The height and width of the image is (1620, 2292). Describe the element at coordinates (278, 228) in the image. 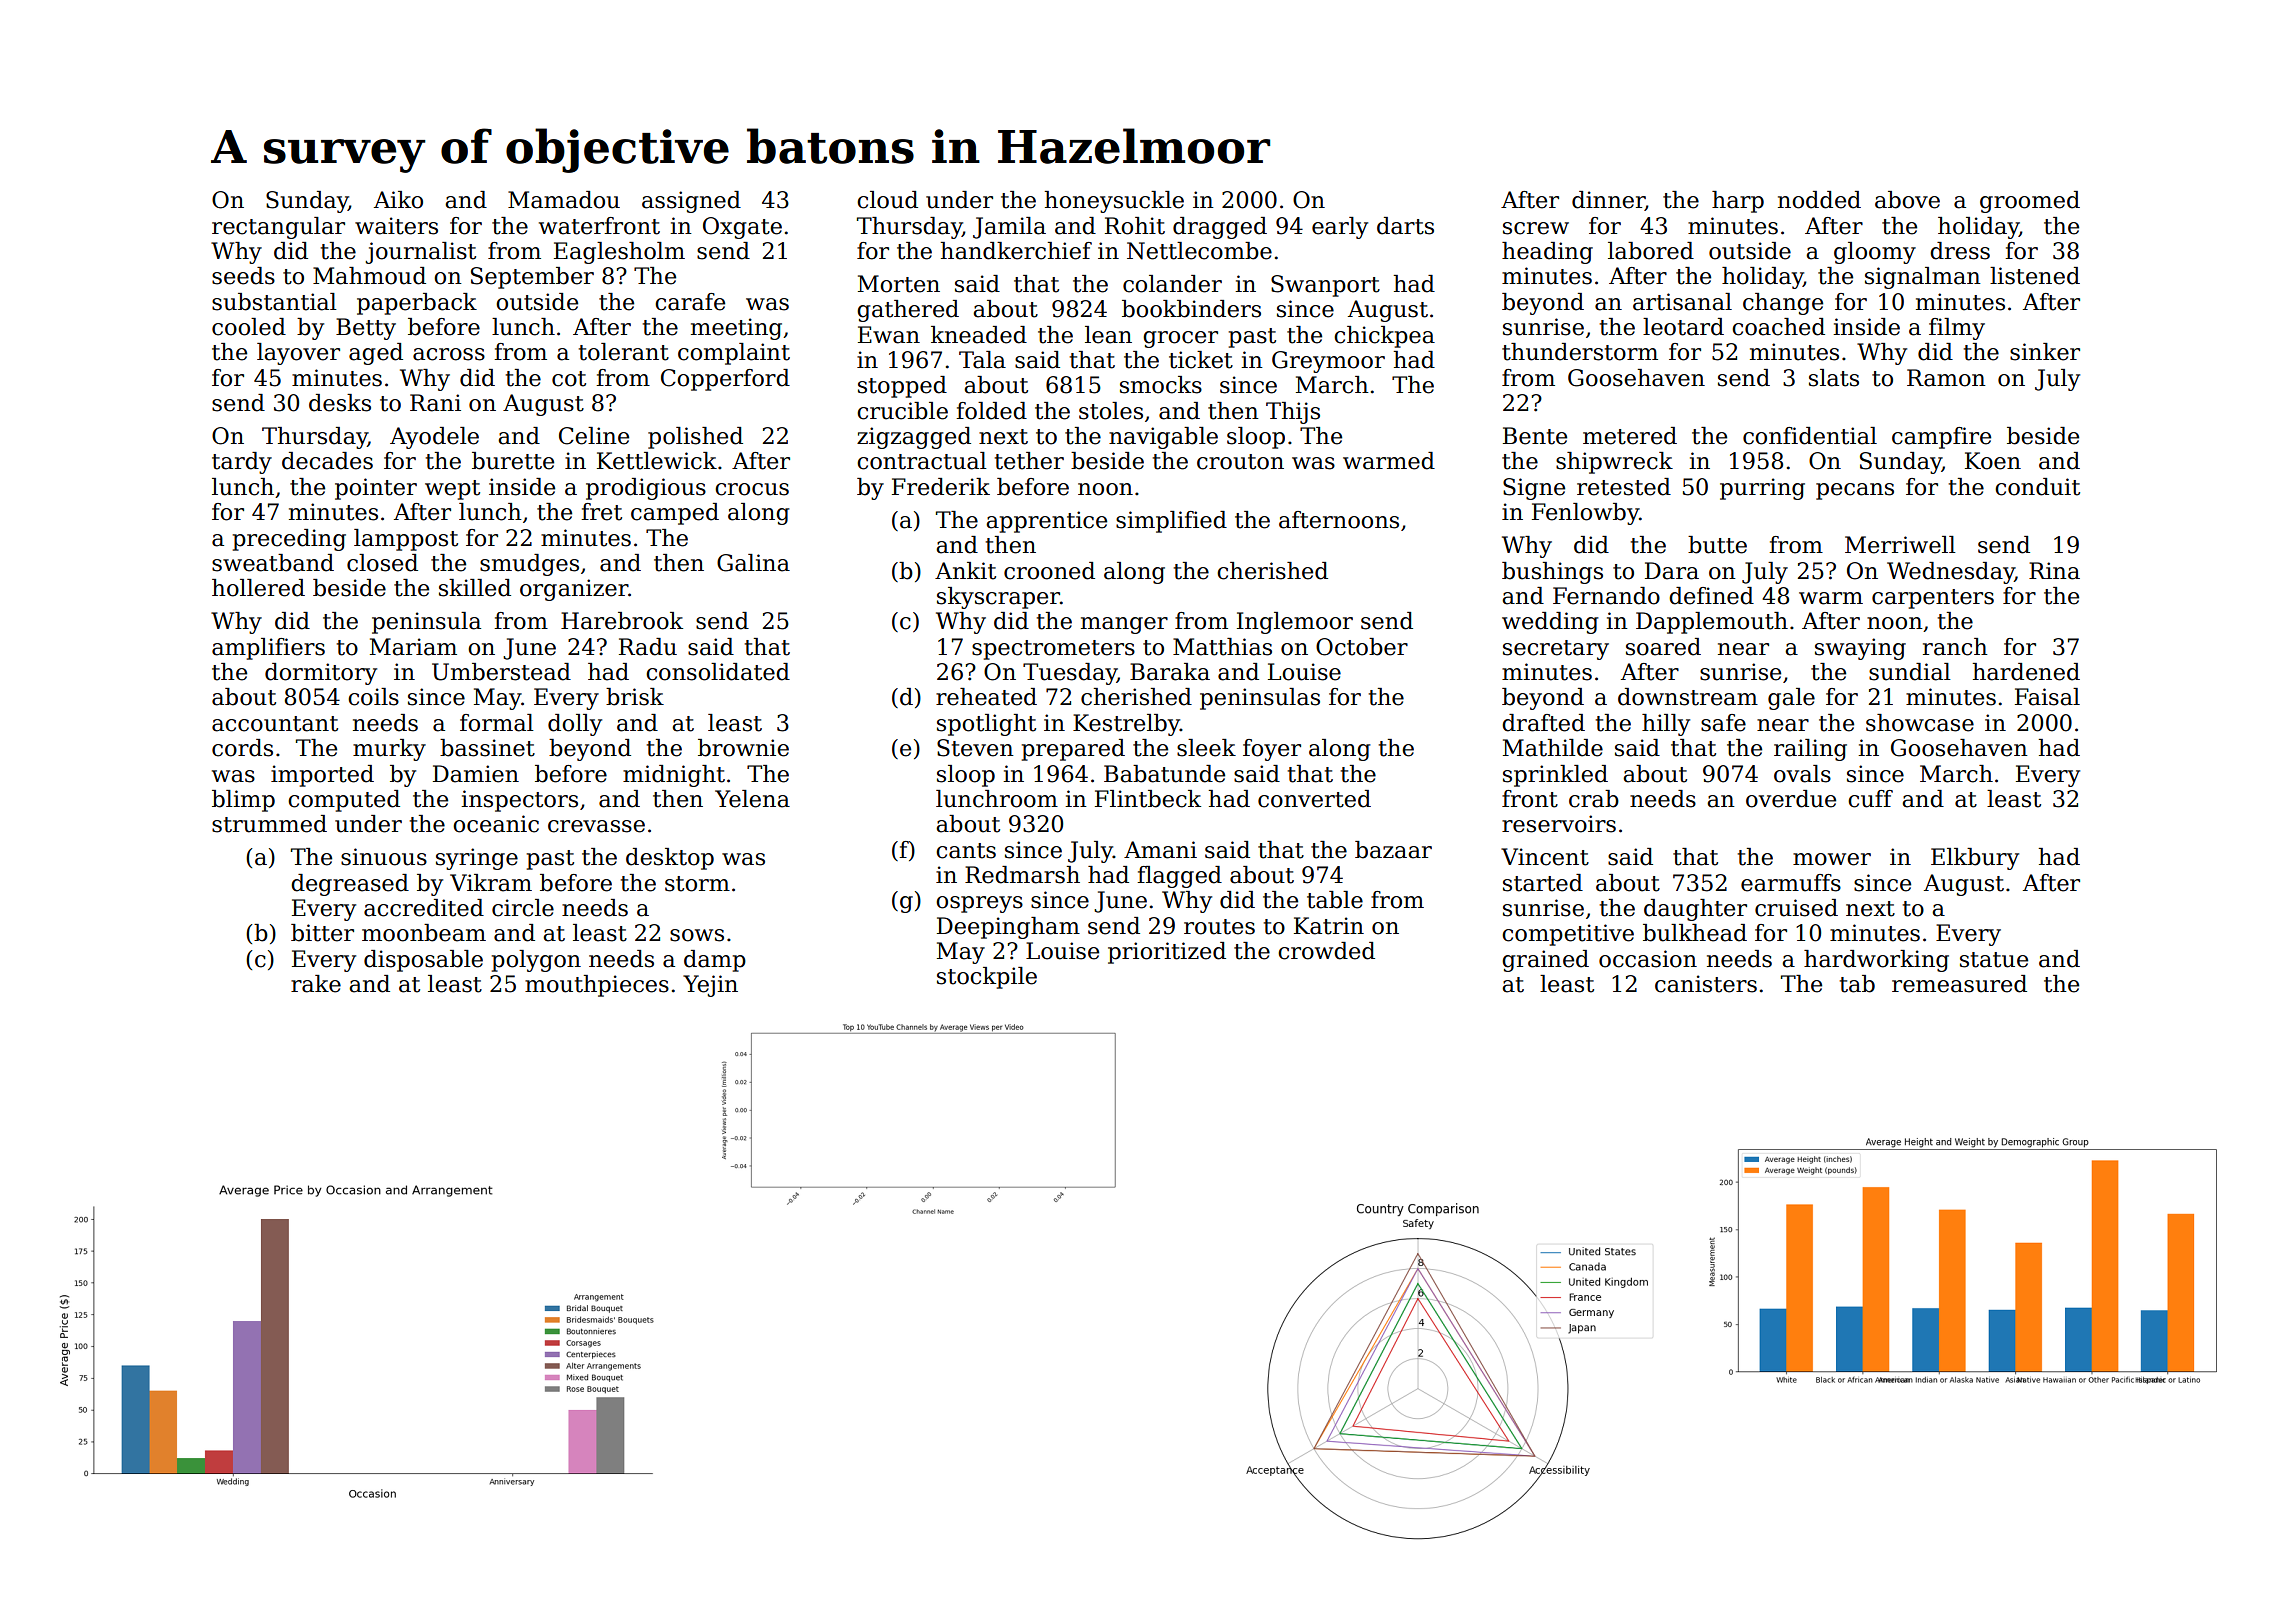

I see `rectangular` at that location.
